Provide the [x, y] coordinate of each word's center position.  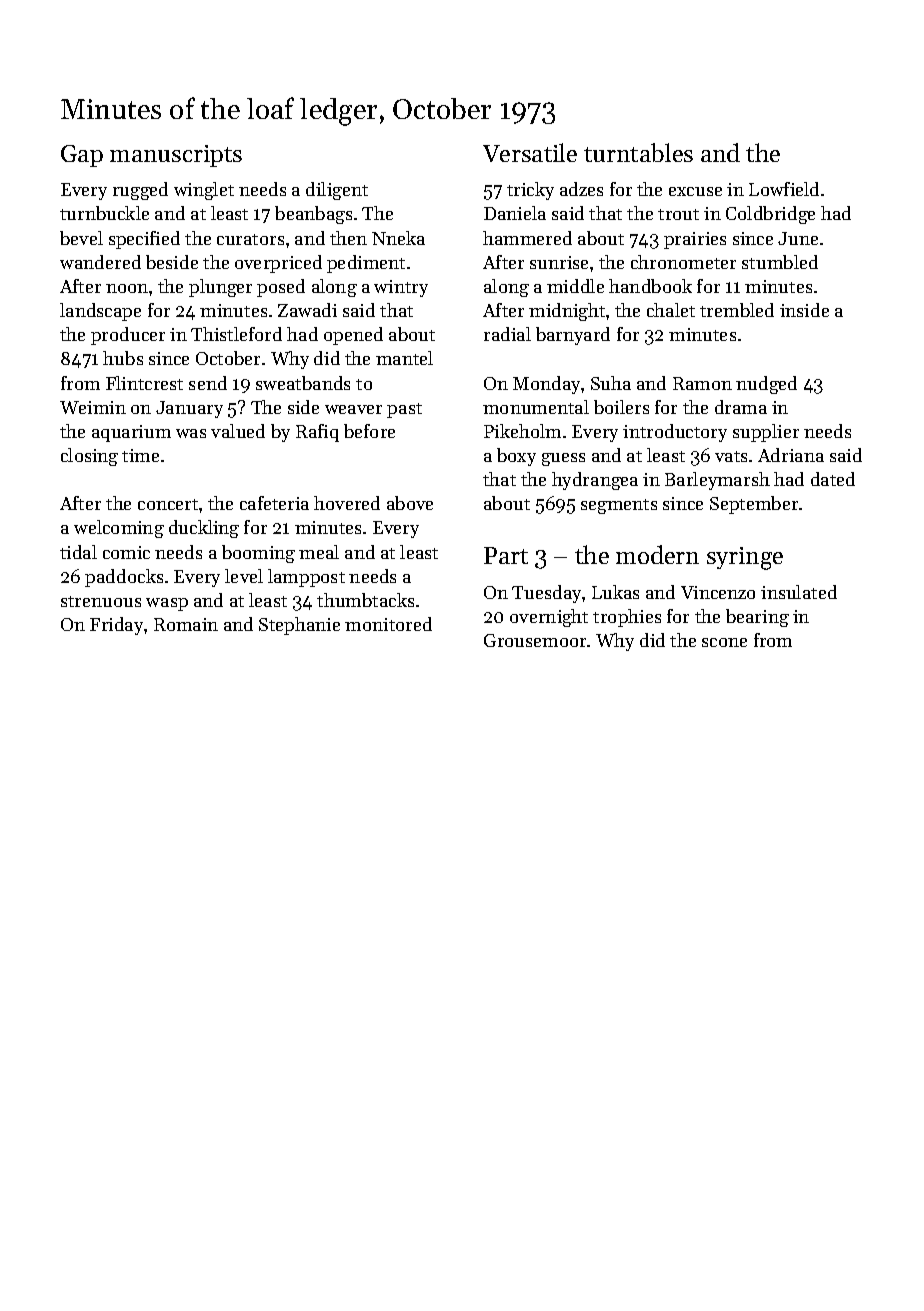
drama [741, 407]
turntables [638, 152]
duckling [204, 529]
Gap [82, 156]
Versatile [530, 152]
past [404, 410]
